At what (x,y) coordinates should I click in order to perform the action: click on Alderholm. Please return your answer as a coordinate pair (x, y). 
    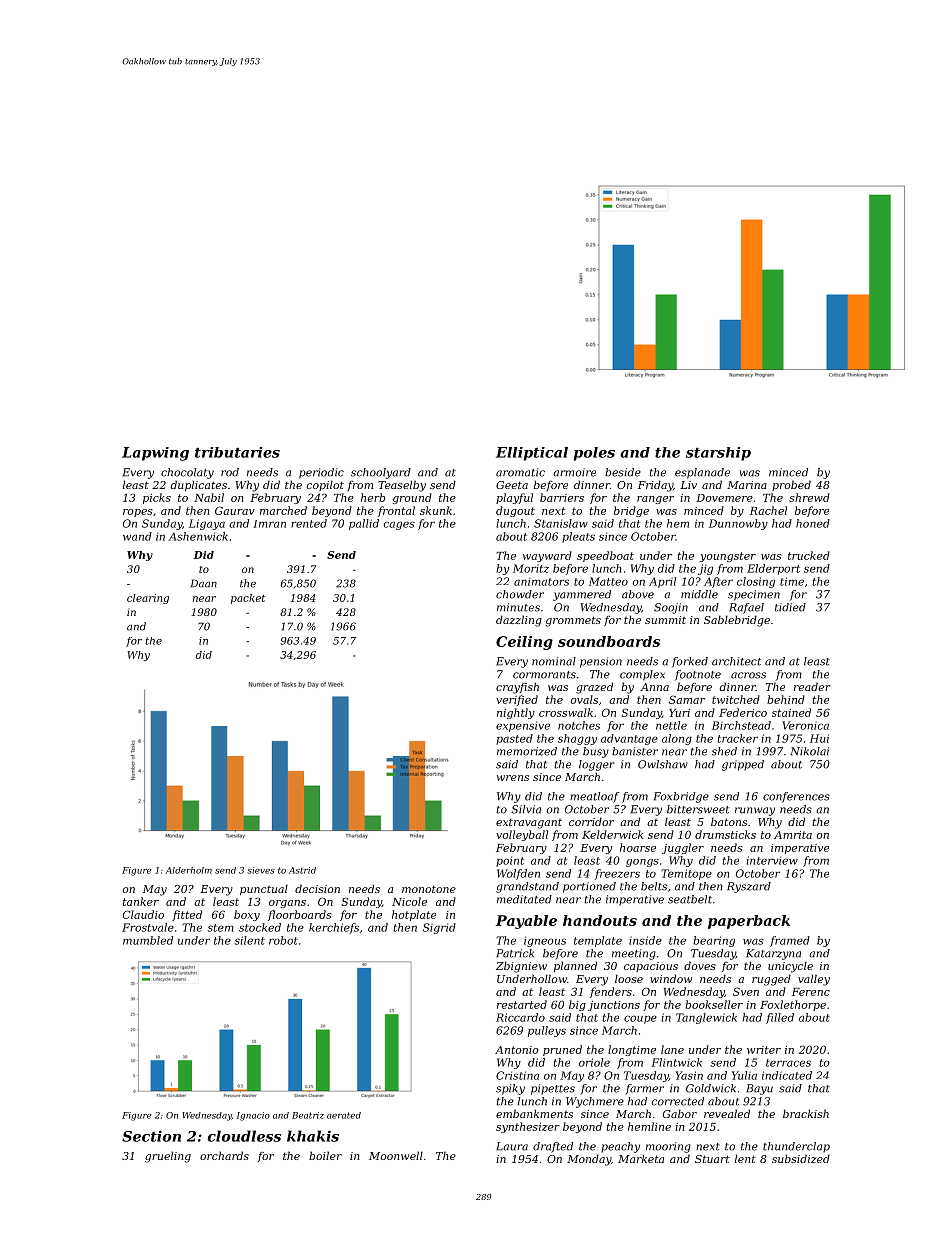
    Looking at the image, I should click on (188, 870).
